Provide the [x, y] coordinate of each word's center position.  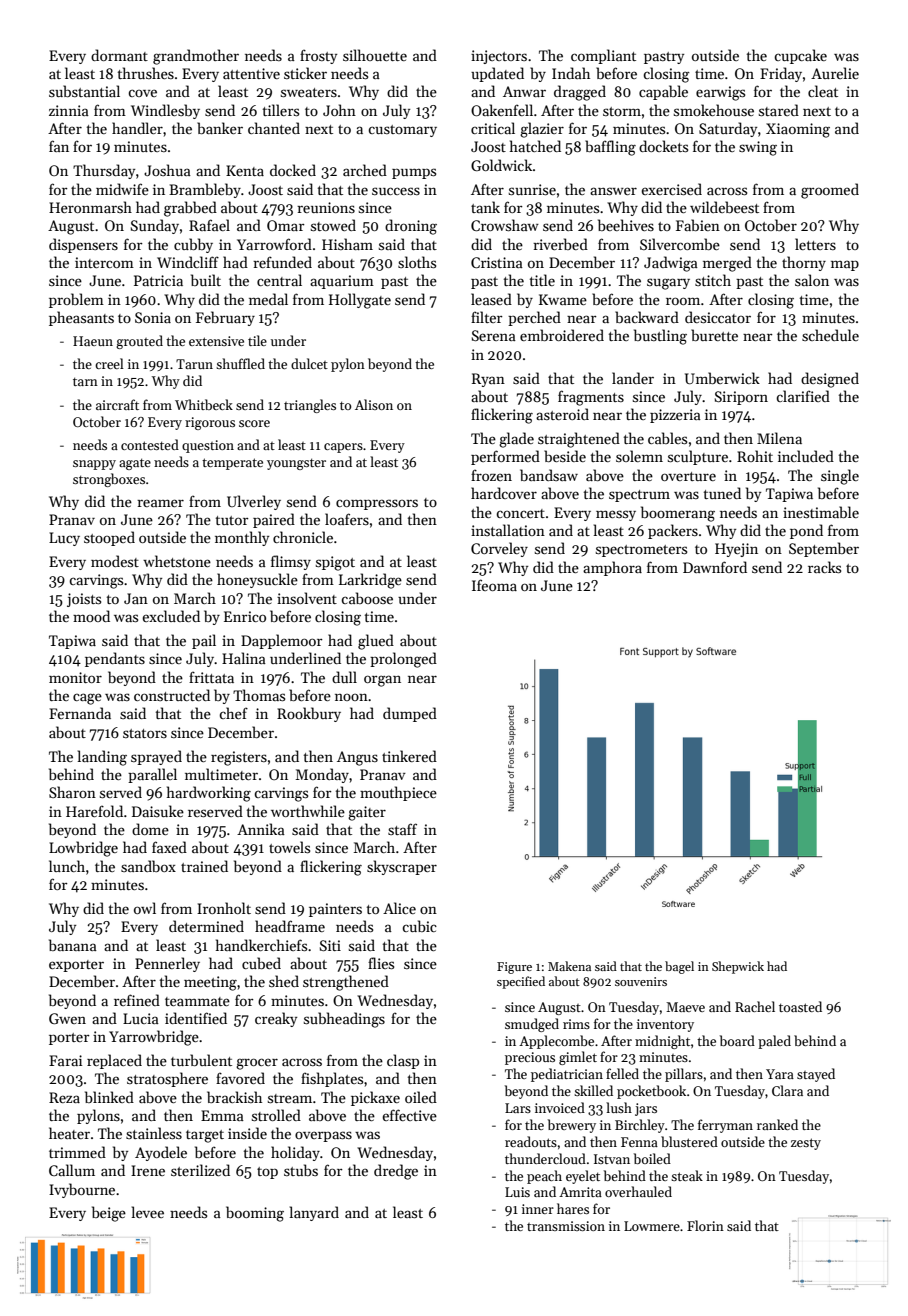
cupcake [800, 56]
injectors [499, 57]
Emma [222, 1115]
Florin [705, 1225]
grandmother [196, 57]
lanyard [314, 1213]
